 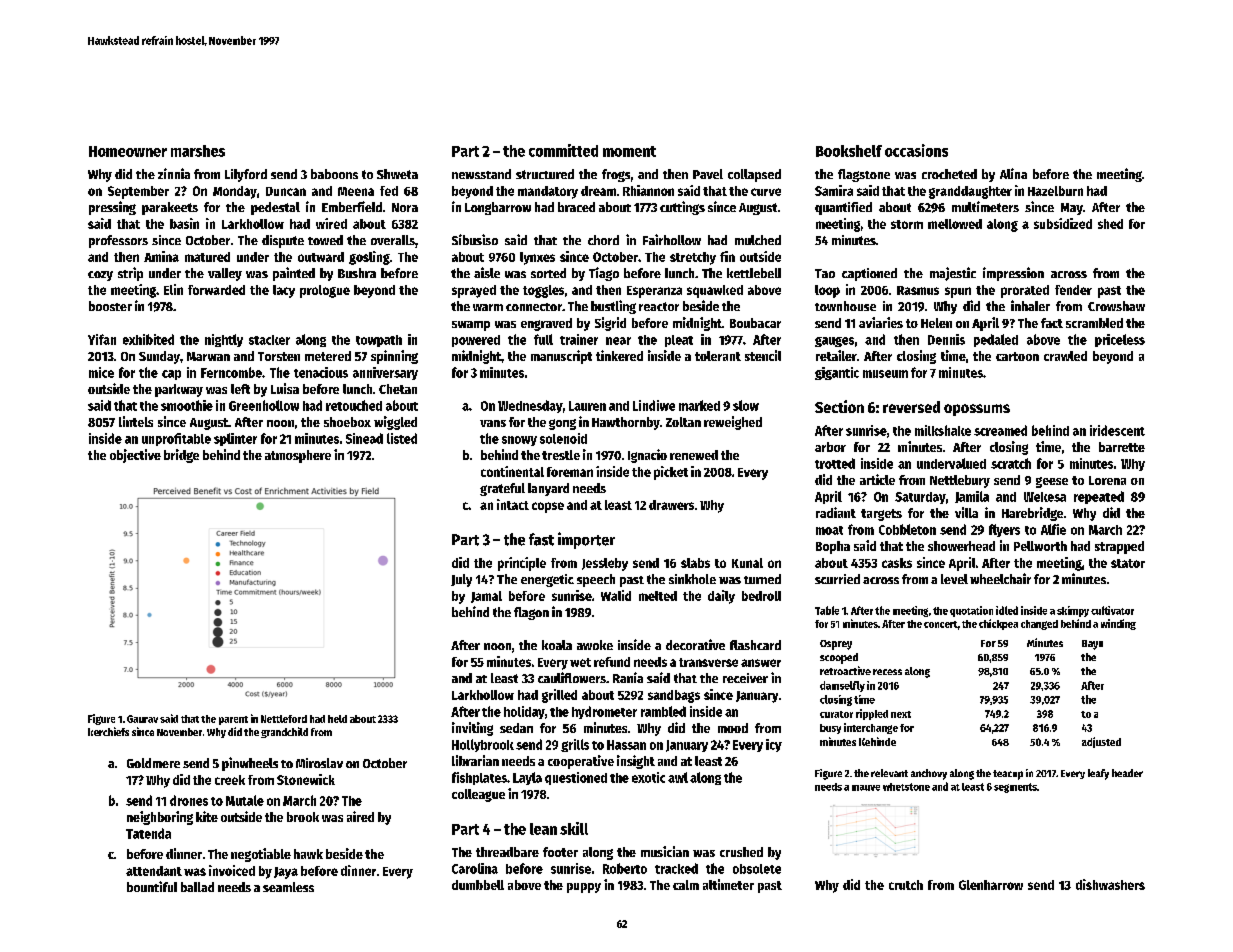 What do you see at coordinates (907, 529) in the document?
I see `Cobbleton` at bounding box center [907, 529].
